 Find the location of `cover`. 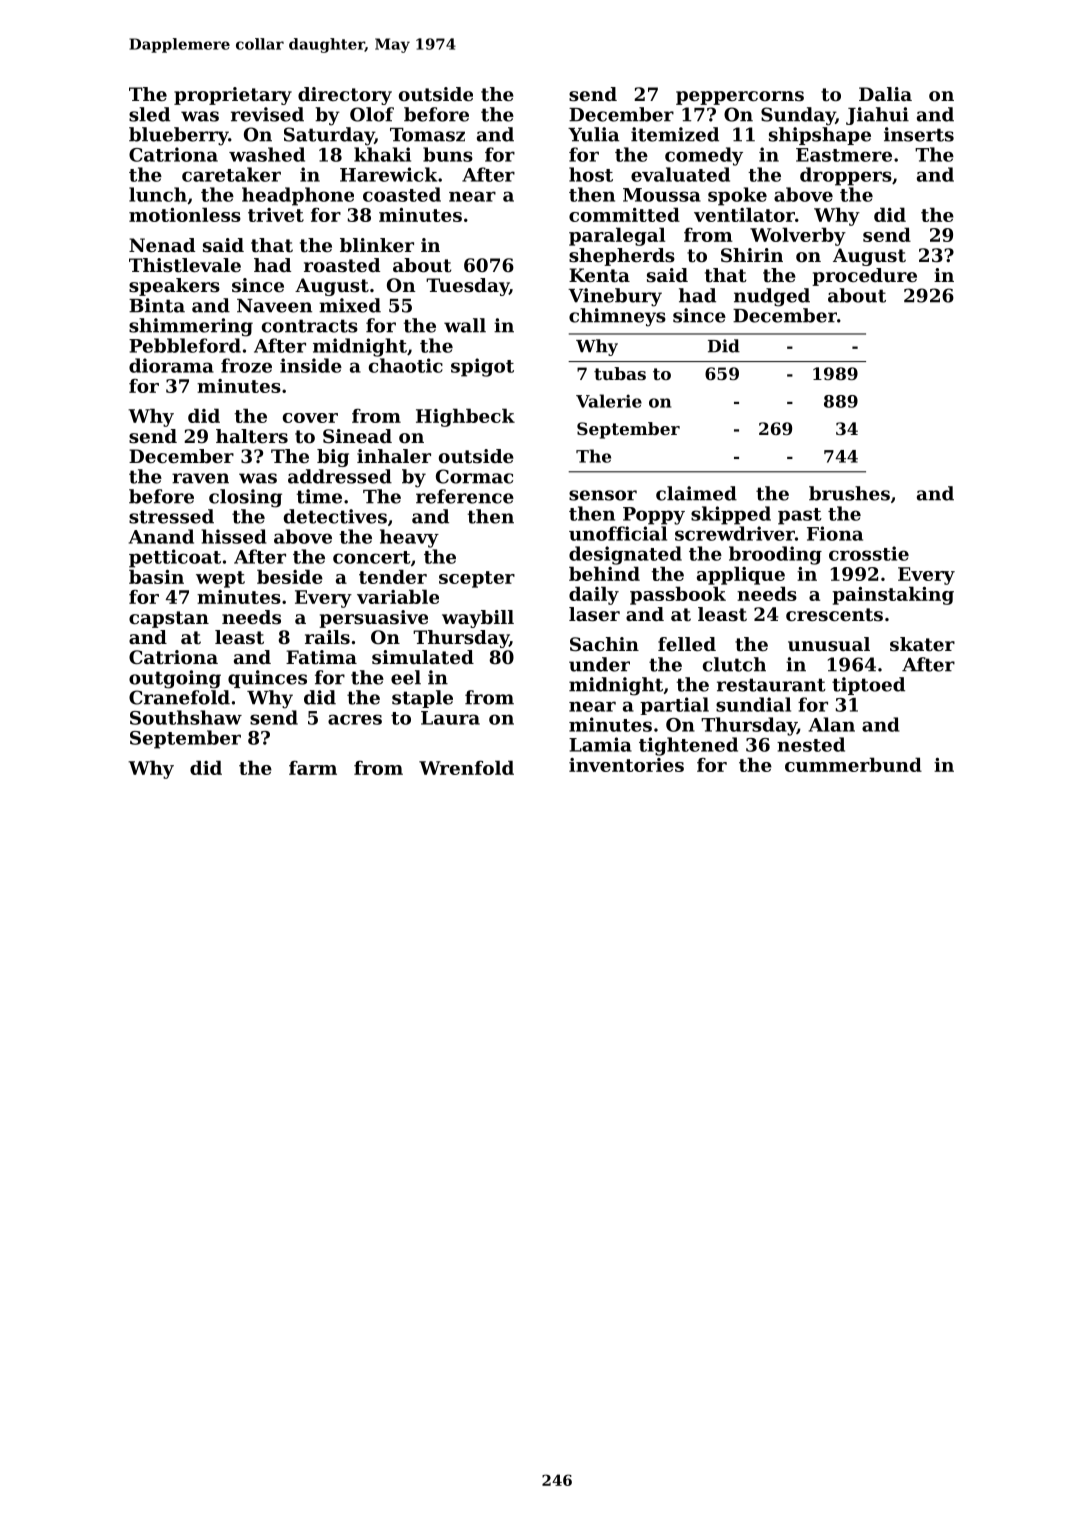

cover is located at coordinates (310, 418).
